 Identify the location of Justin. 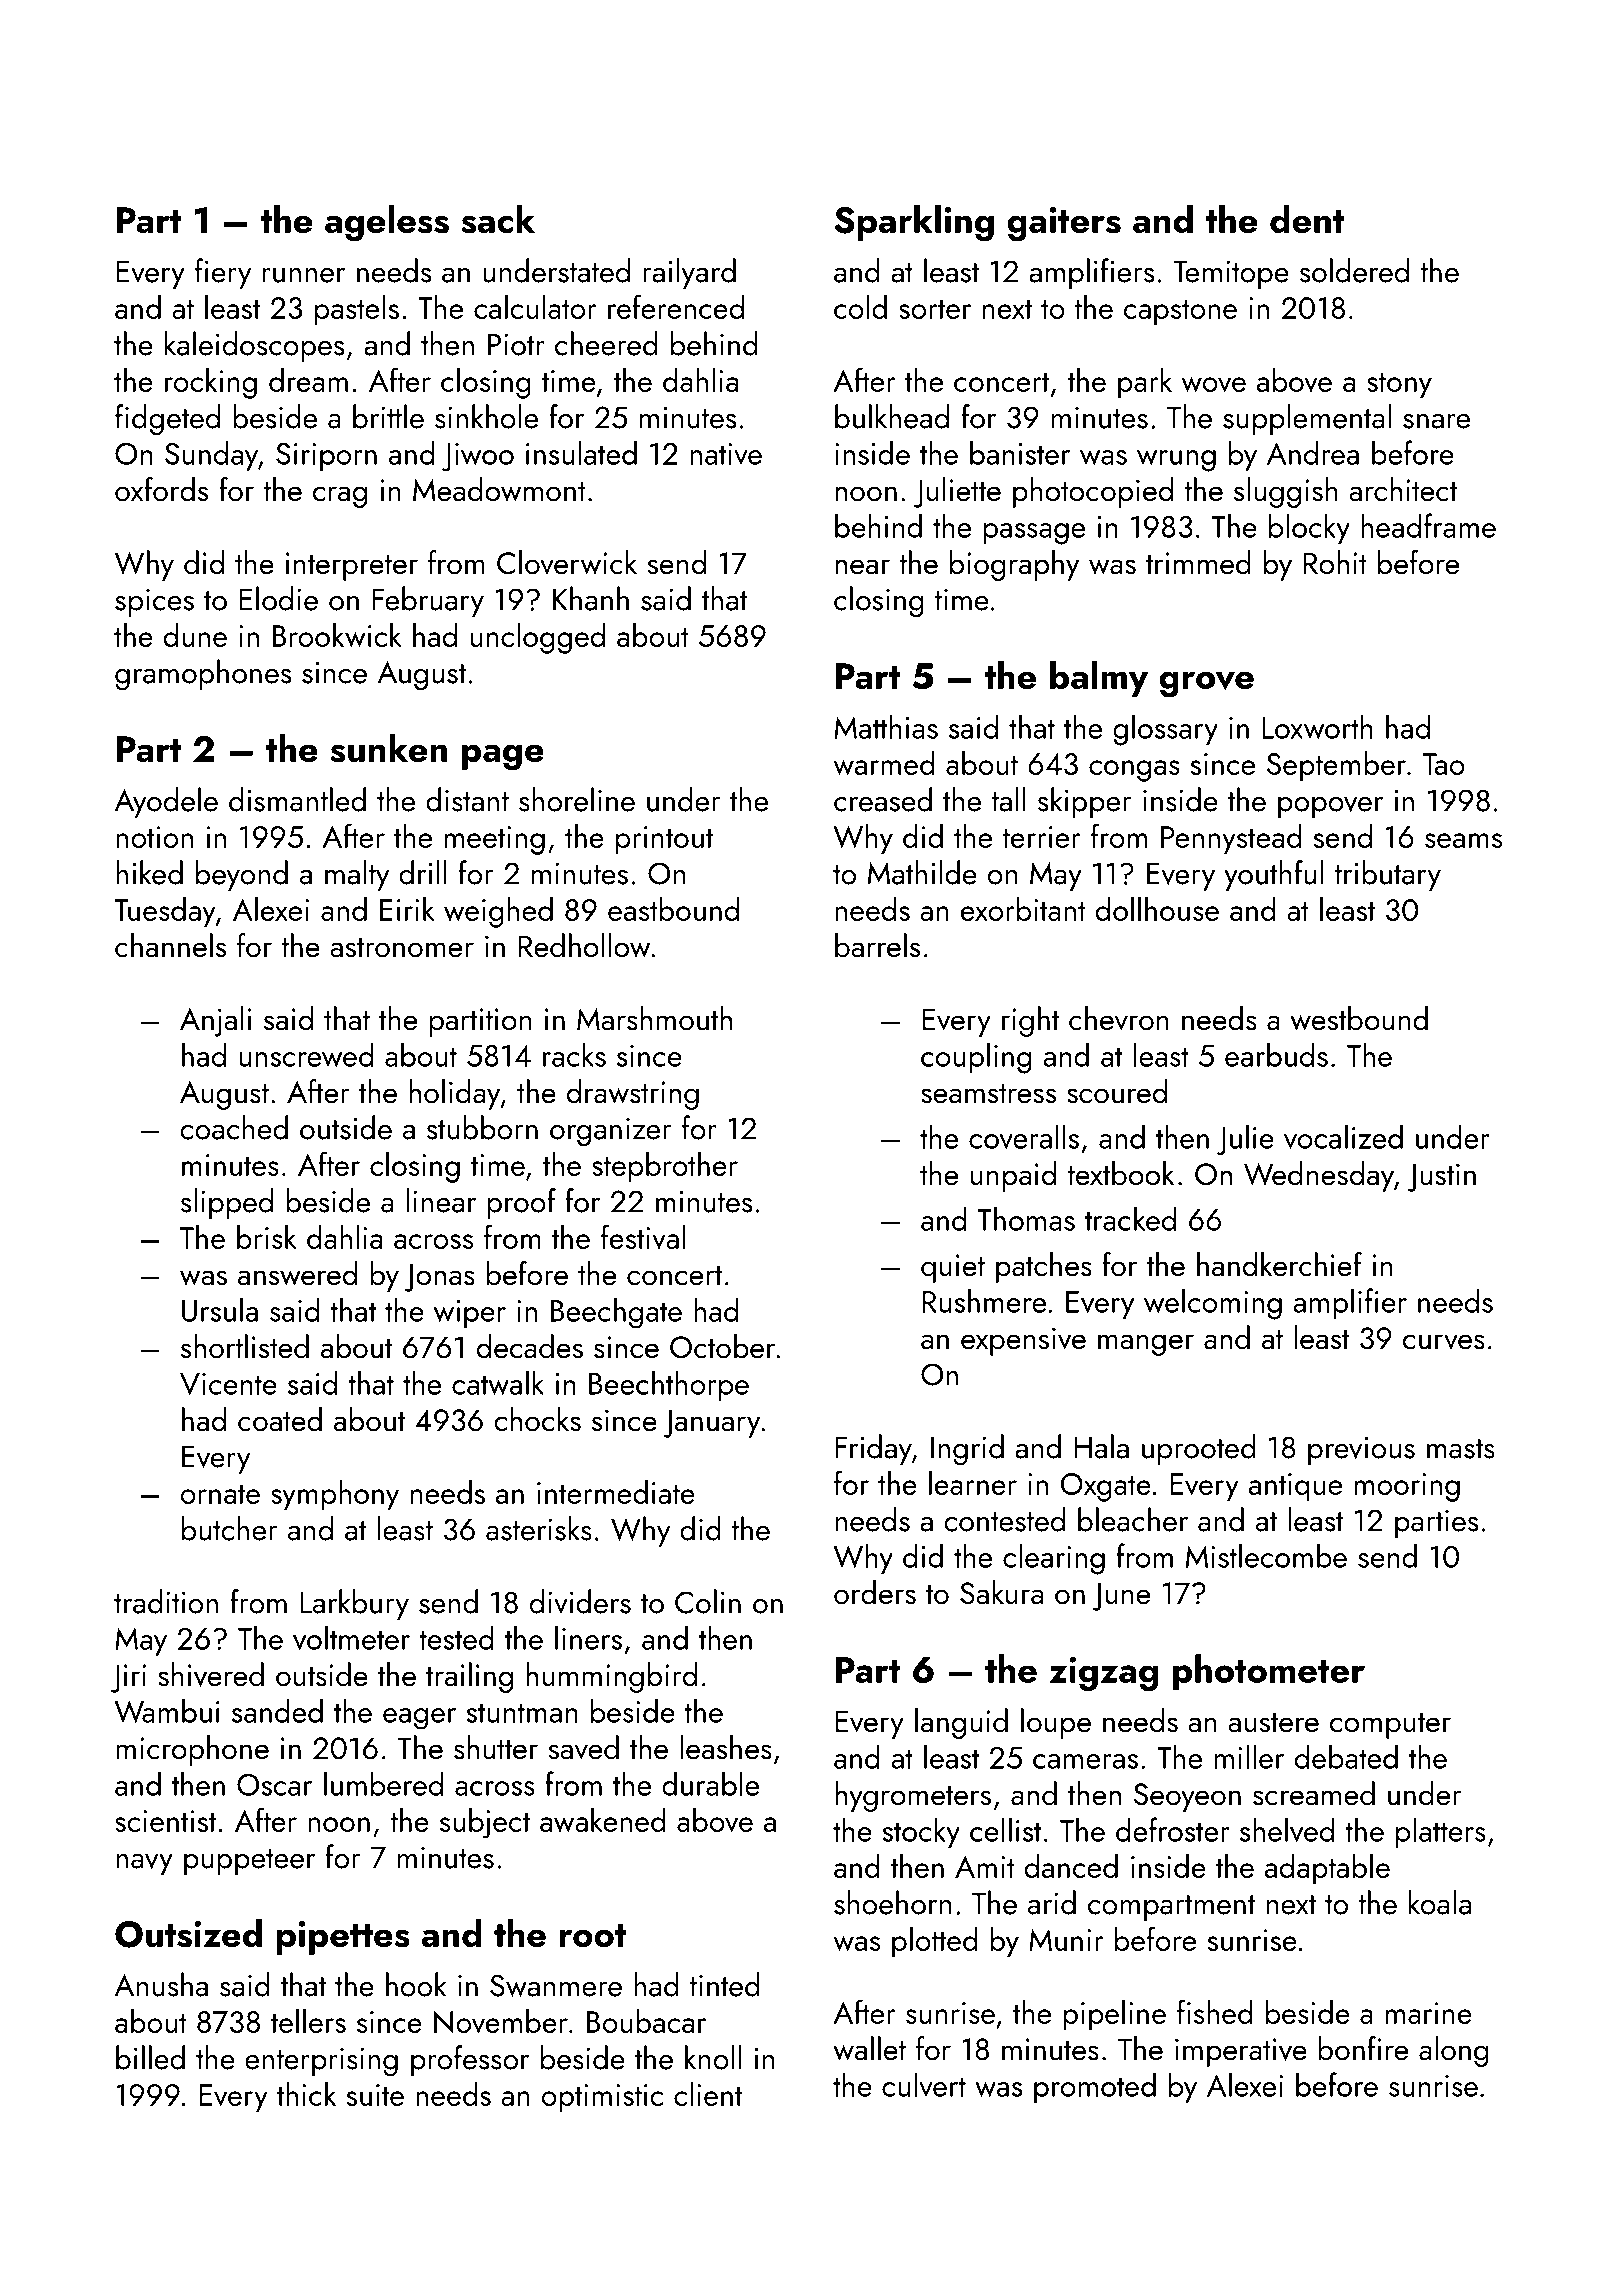
(1442, 1177).
